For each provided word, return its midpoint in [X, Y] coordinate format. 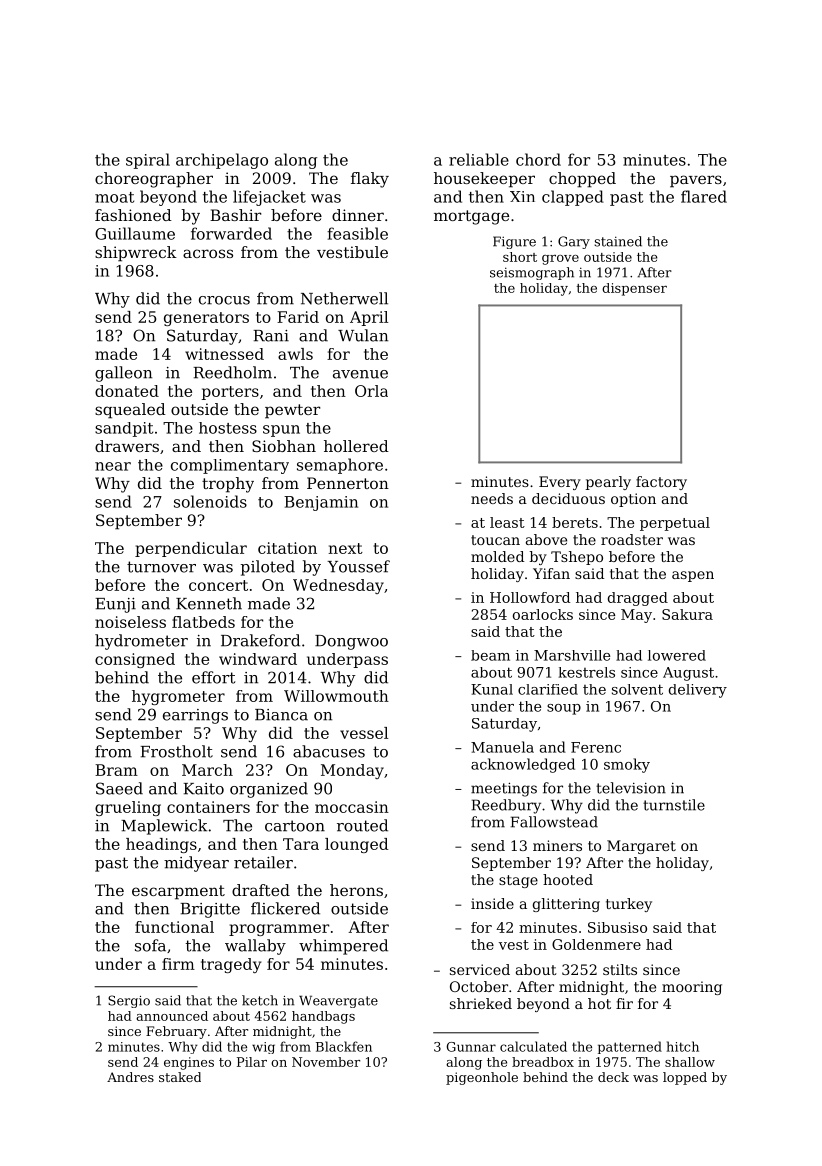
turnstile [674, 805]
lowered [677, 655]
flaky [370, 180]
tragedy [231, 965]
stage [518, 881]
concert [218, 585]
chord [538, 159]
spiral [148, 161]
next [345, 548]
